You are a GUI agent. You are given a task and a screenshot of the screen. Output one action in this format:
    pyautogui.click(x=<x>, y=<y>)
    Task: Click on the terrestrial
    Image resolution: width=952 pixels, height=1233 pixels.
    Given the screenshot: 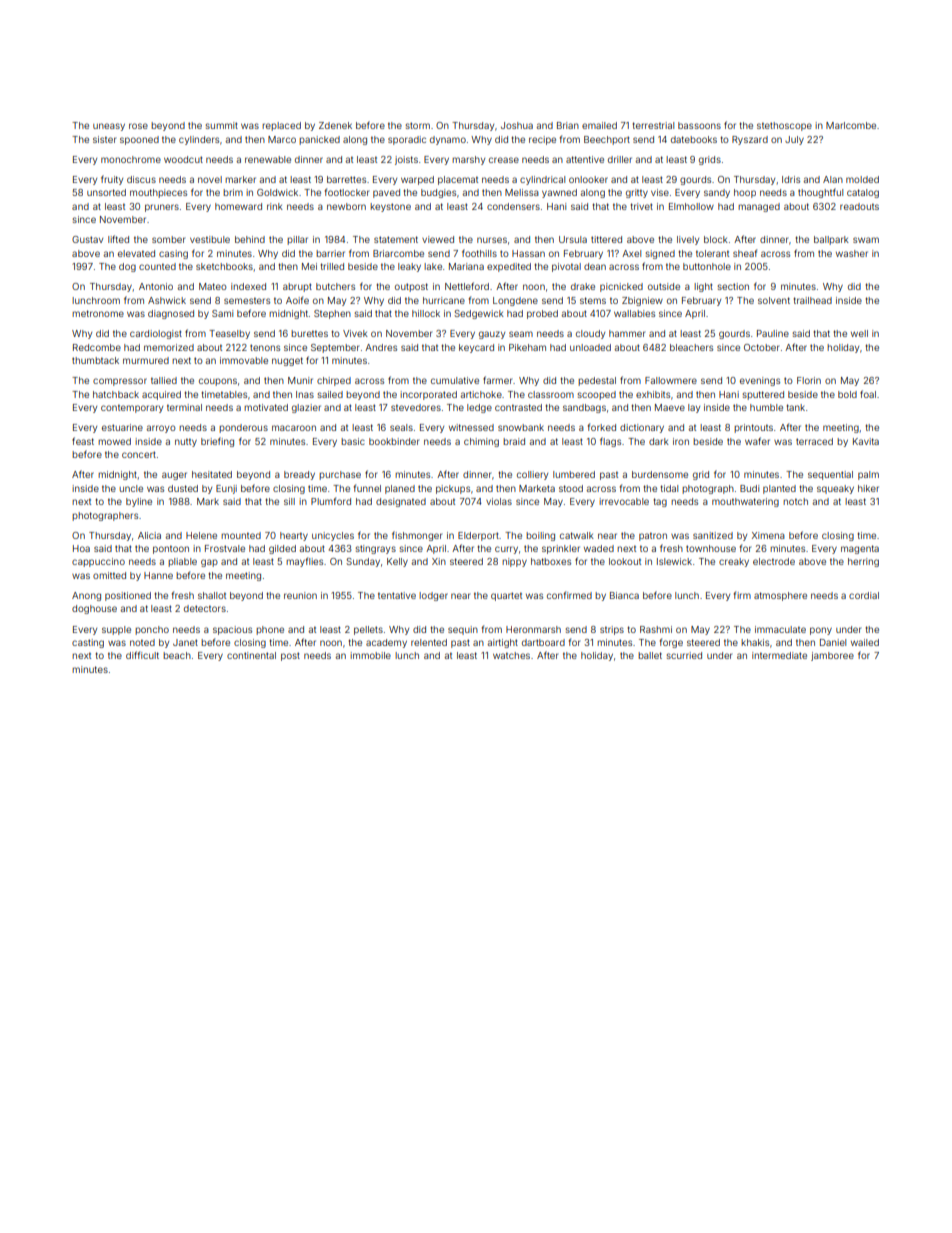 What is the action you would take?
    pyautogui.click(x=653, y=125)
